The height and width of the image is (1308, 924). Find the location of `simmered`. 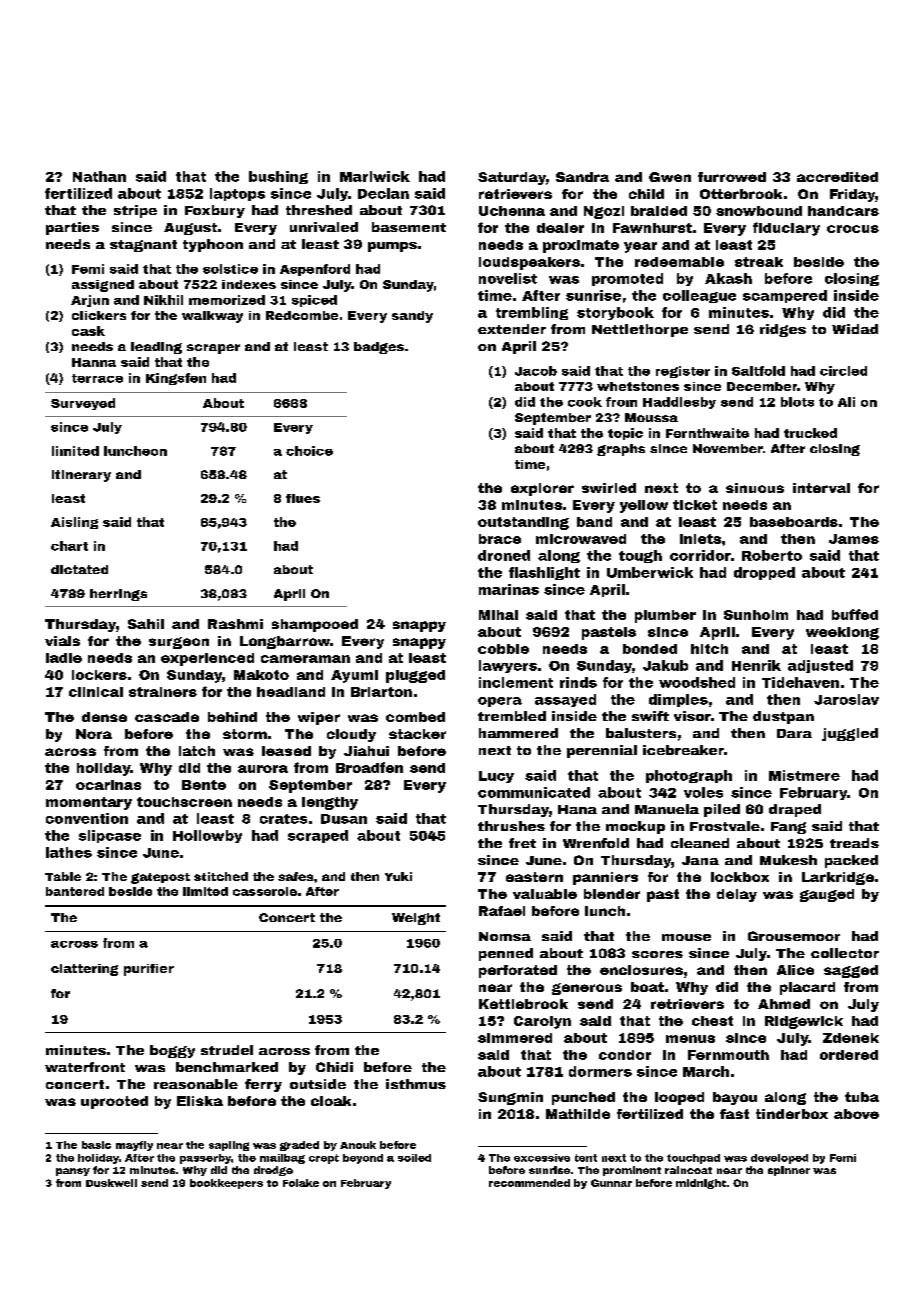

simmered is located at coordinates (515, 1038).
